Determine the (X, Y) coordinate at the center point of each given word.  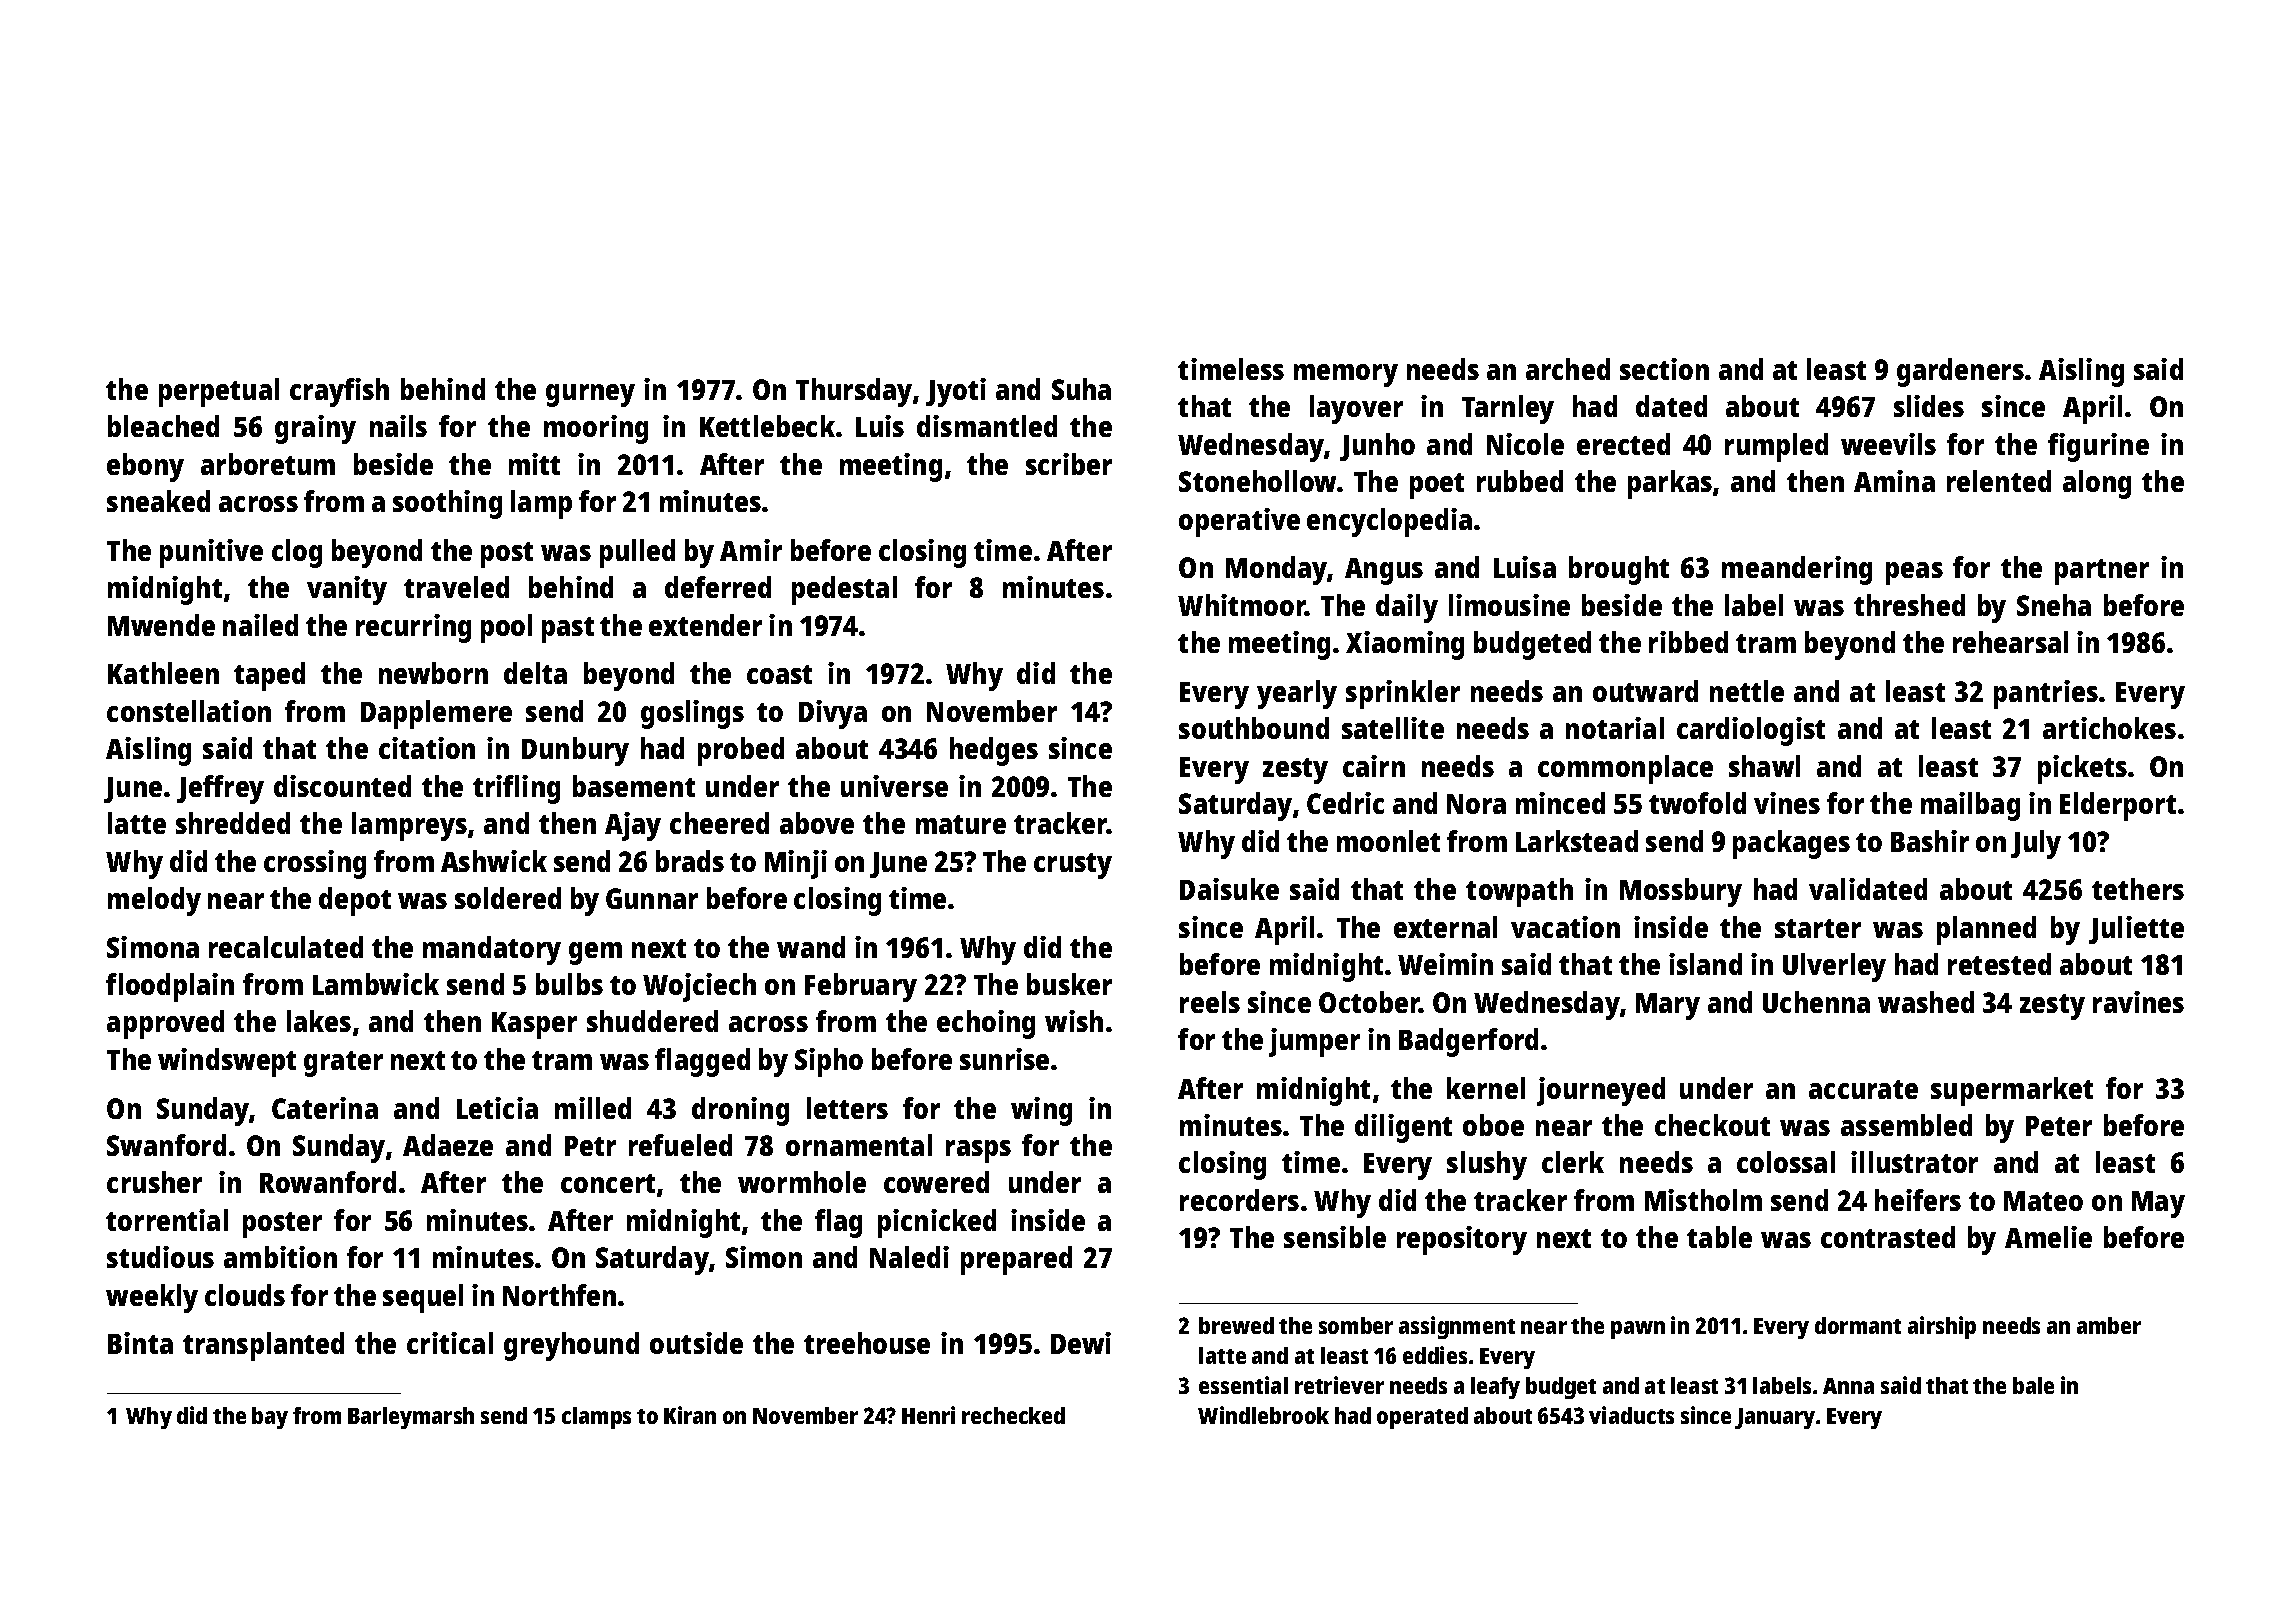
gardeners (1960, 372)
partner (2102, 572)
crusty (1073, 866)
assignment (1457, 1327)
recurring (413, 628)
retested (1999, 964)
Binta (140, 1343)
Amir (751, 550)
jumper (1314, 1042)
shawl (1764, 766)
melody (154, 901)
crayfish (339, 392)
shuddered (652, 1021)
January (1775, 1418)
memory (1346, 375)
